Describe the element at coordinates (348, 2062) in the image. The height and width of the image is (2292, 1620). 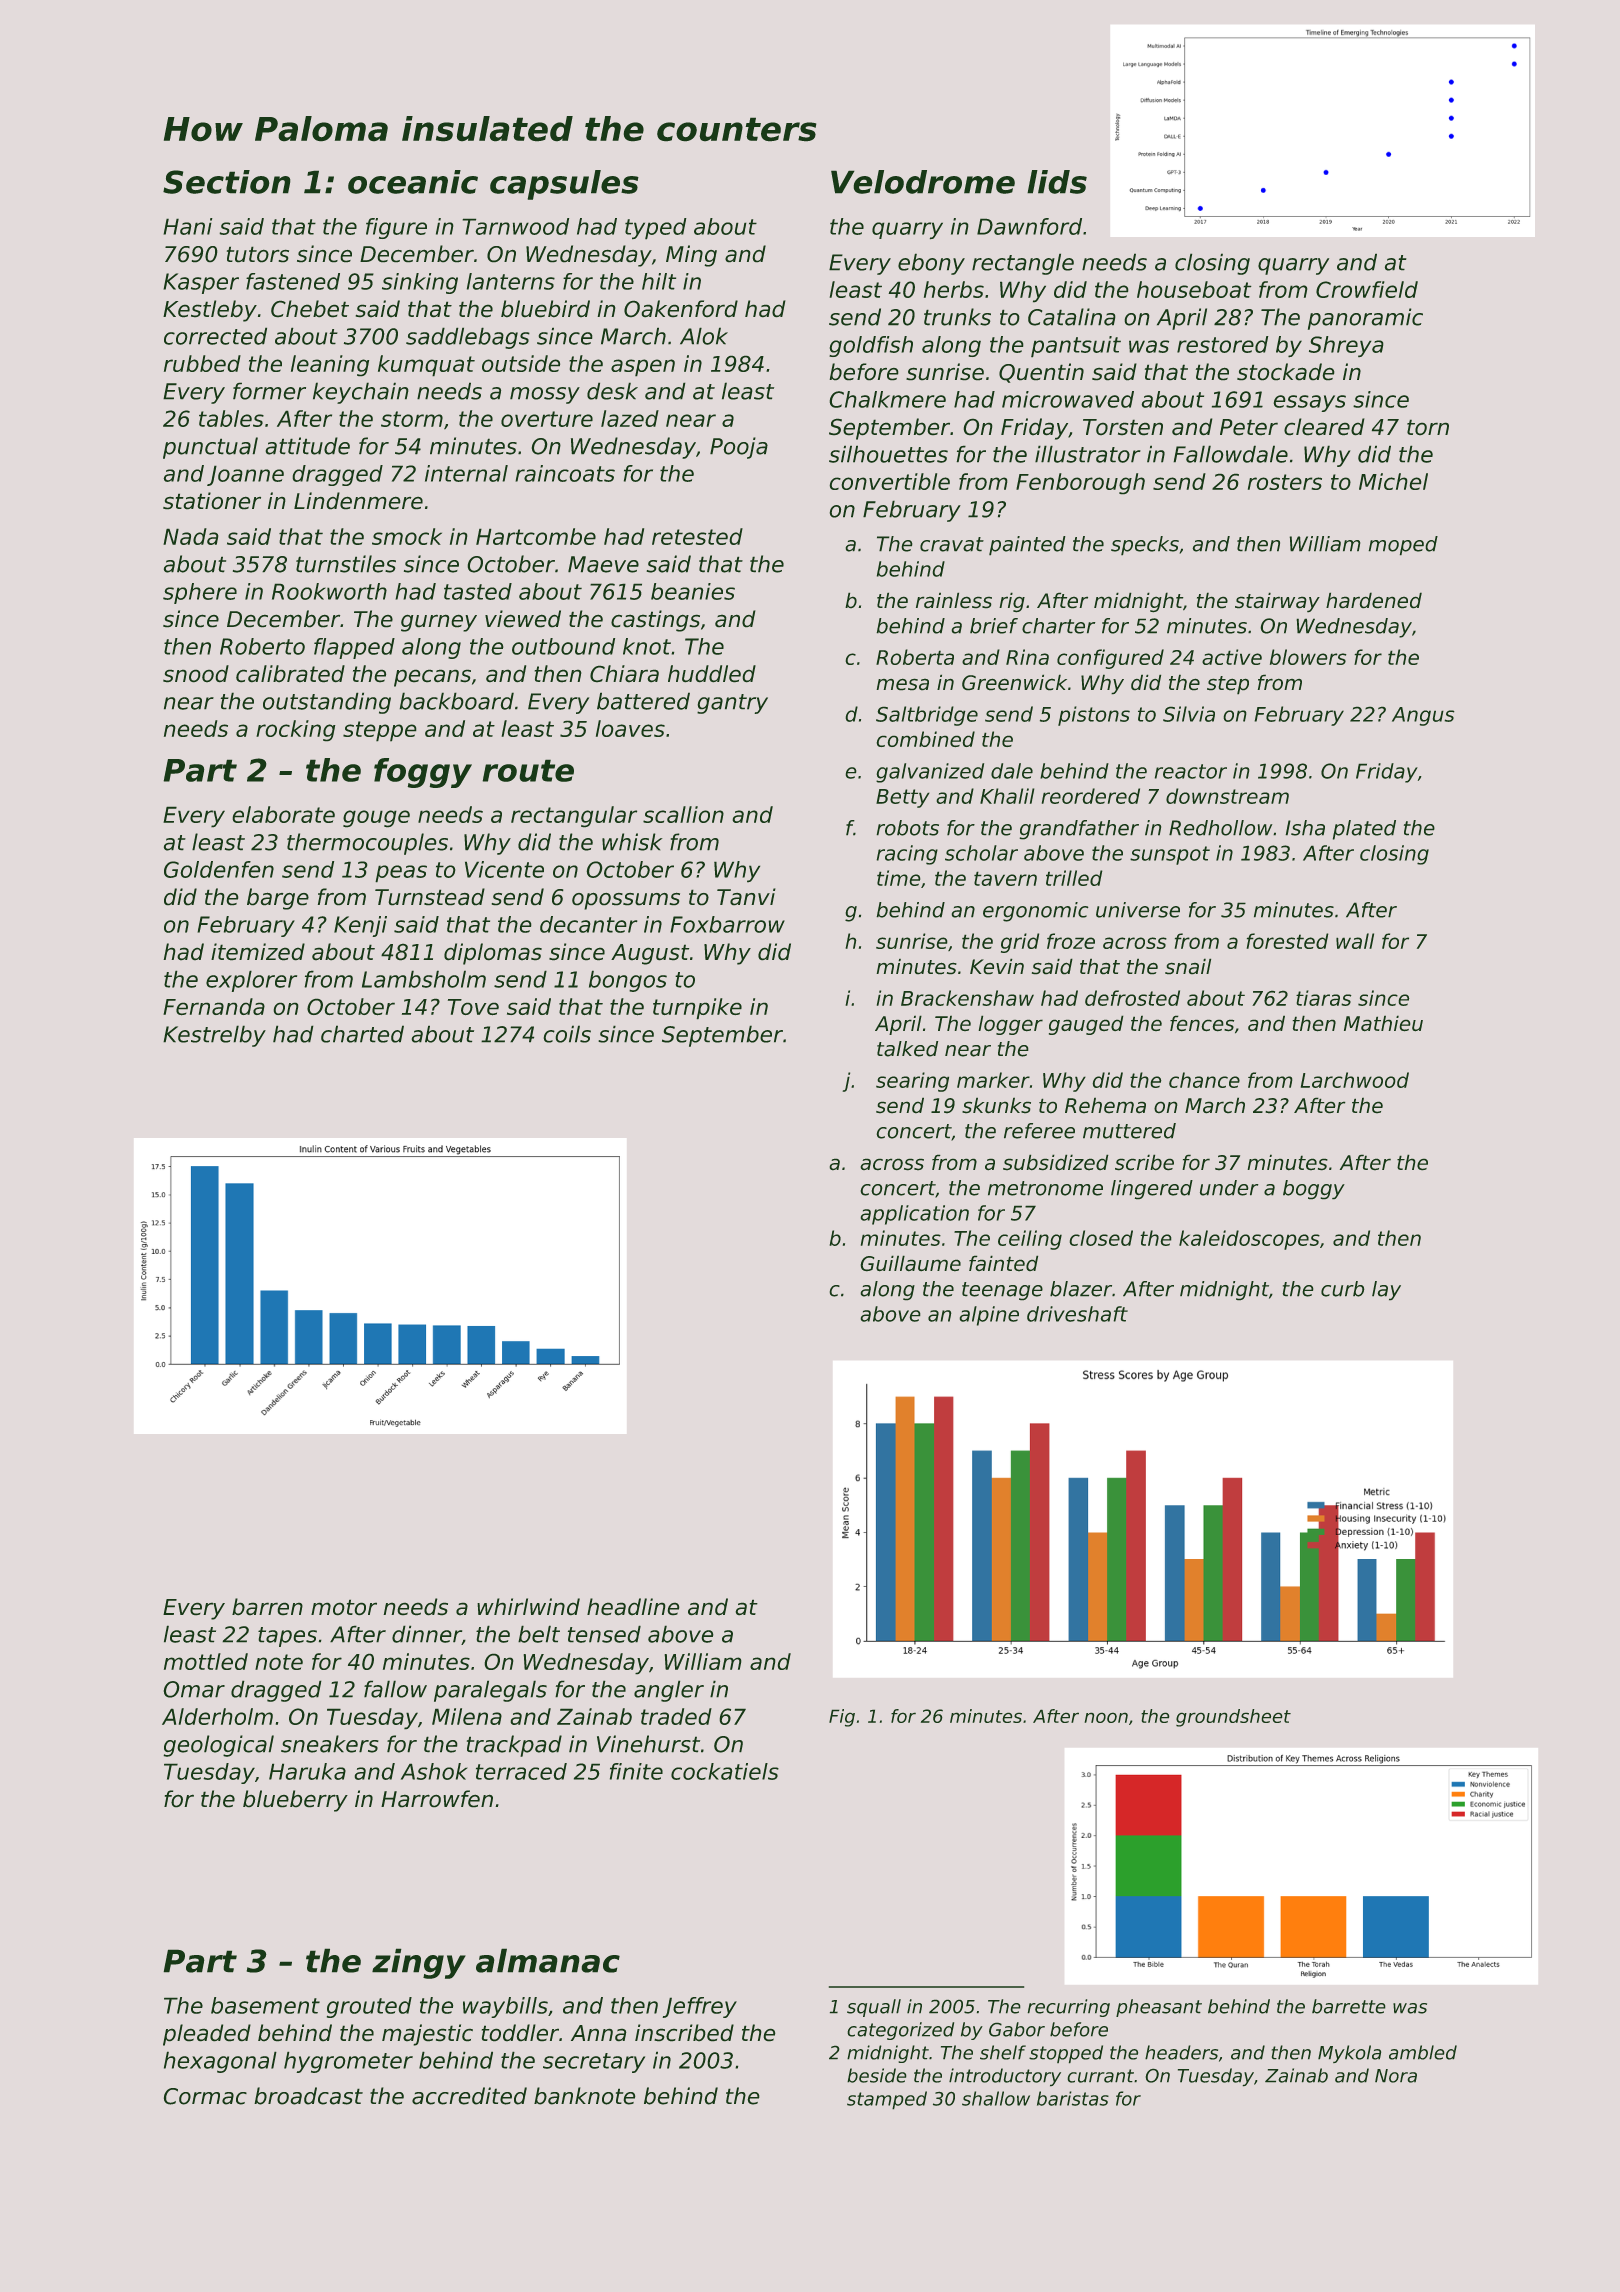
I see `hygrometer` at that location.
